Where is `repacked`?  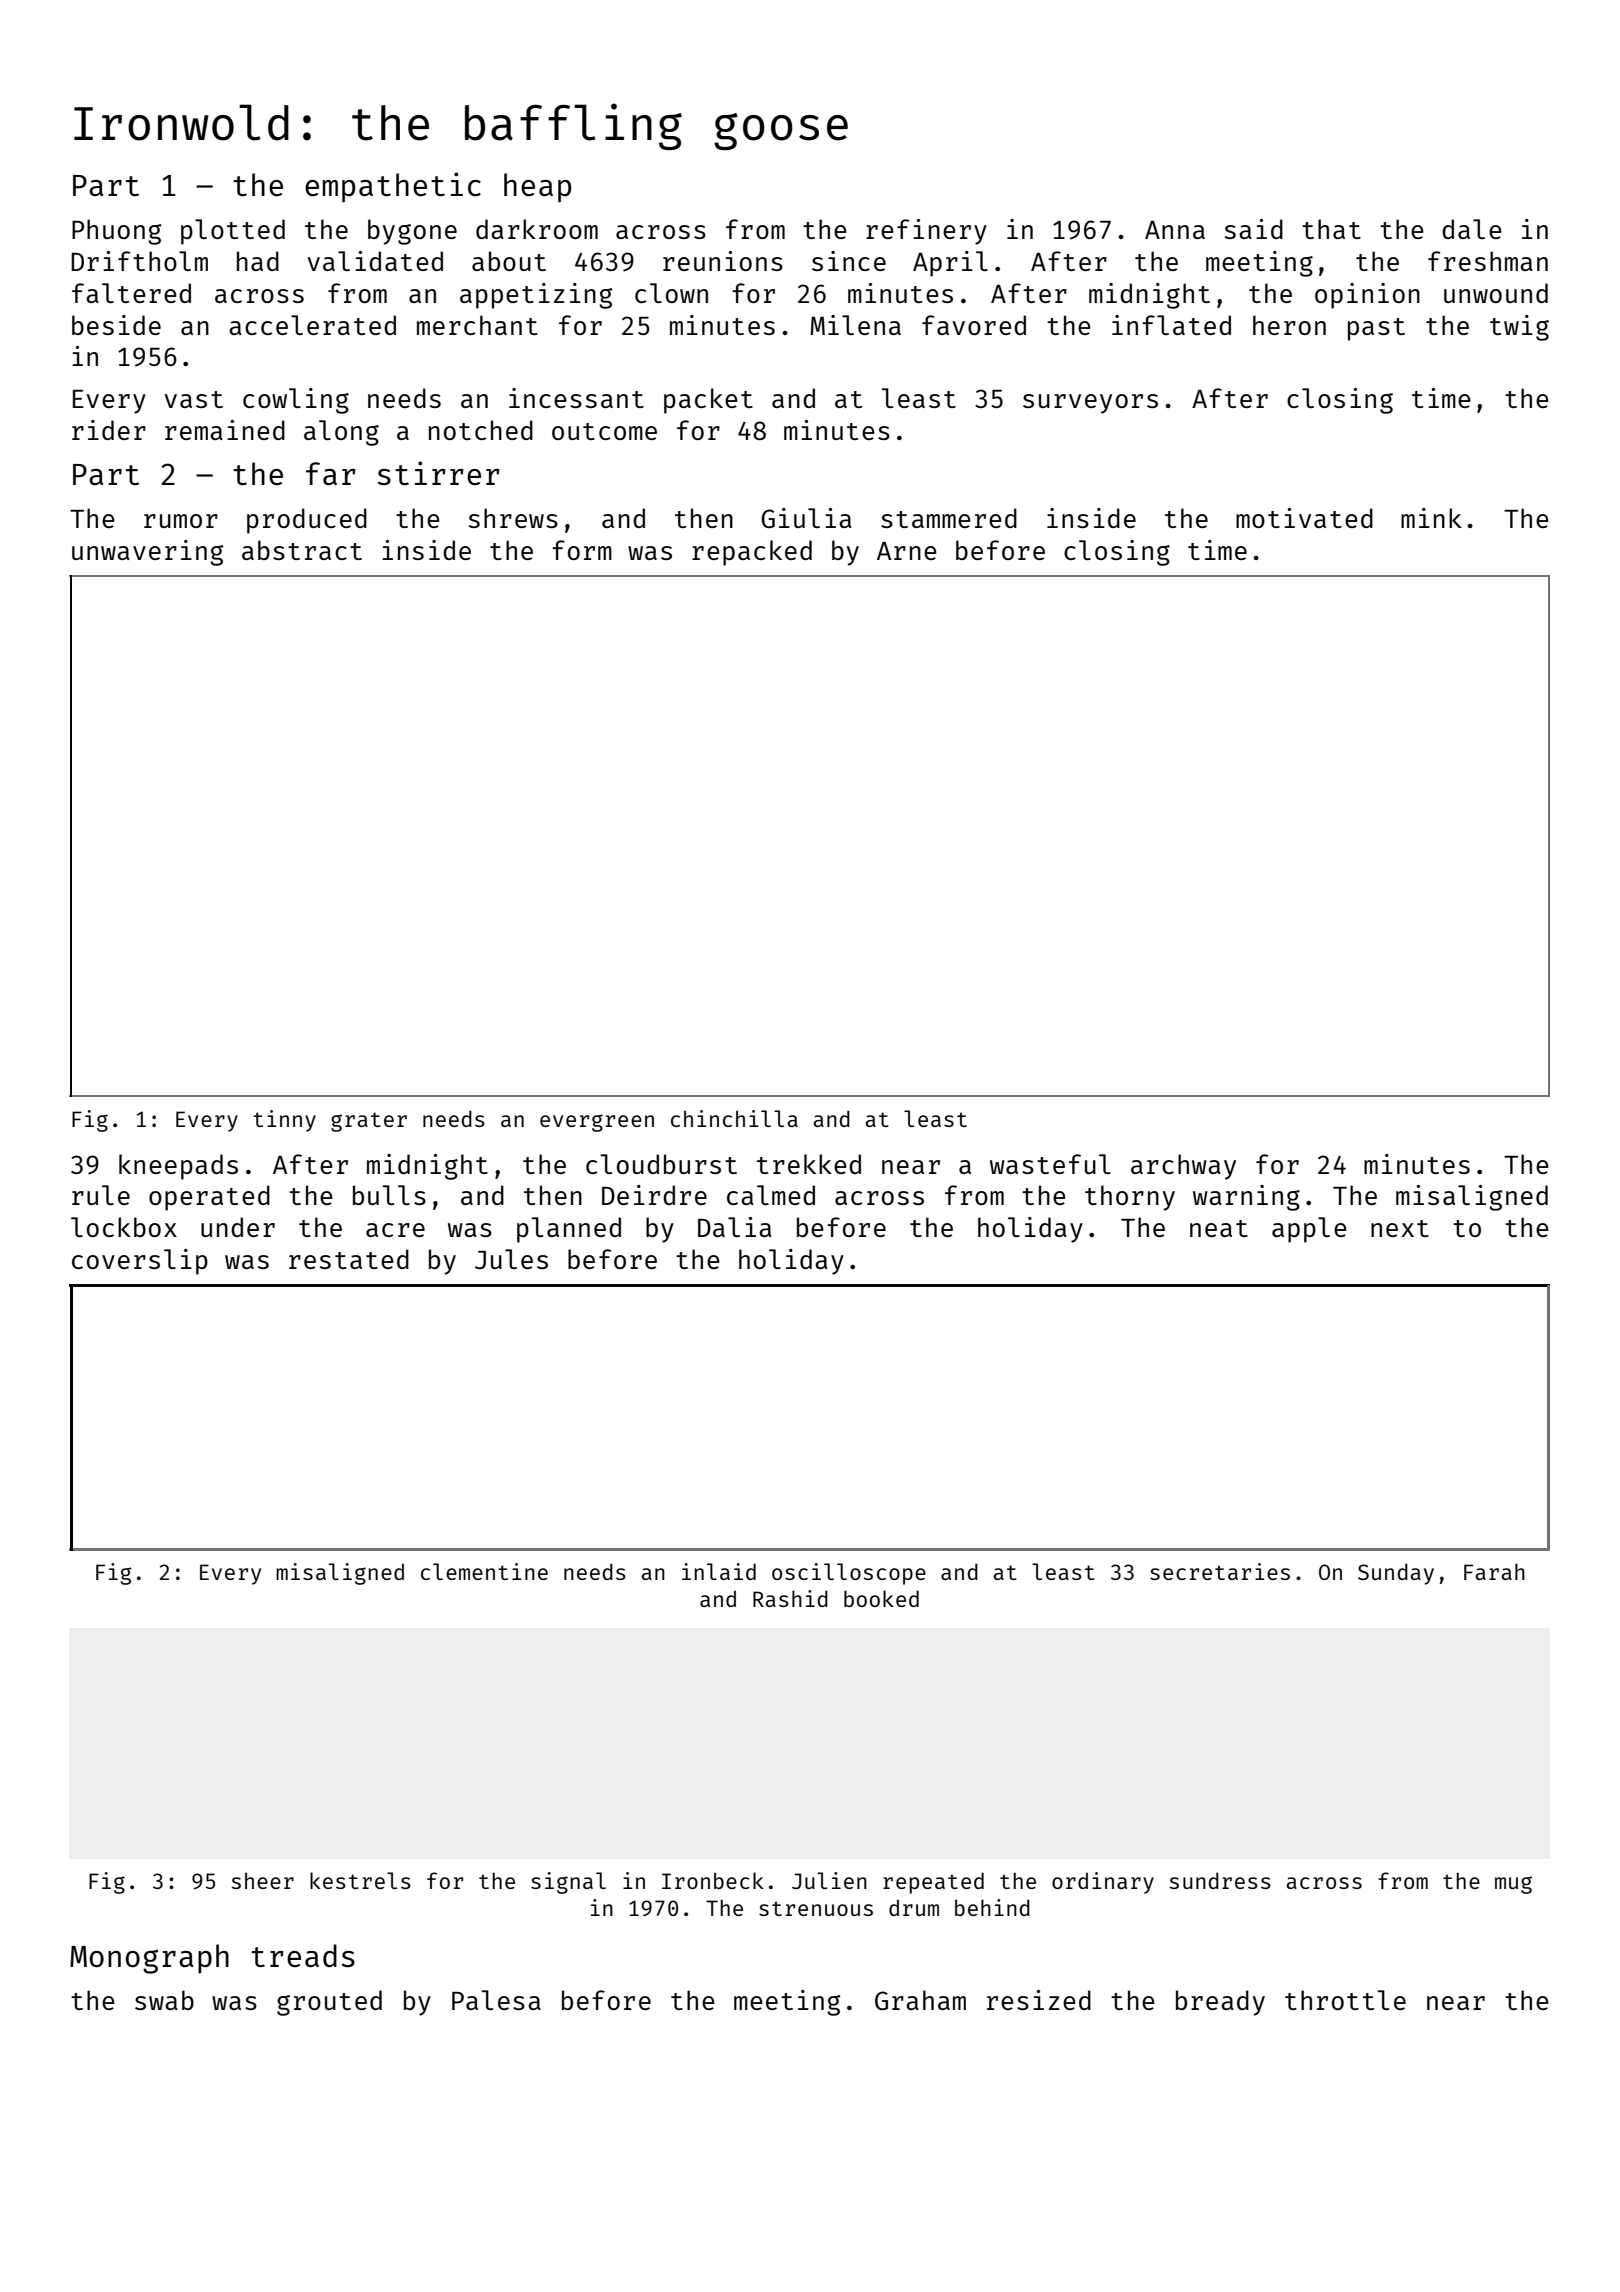 repacked is located at coordinates (752, 553).
